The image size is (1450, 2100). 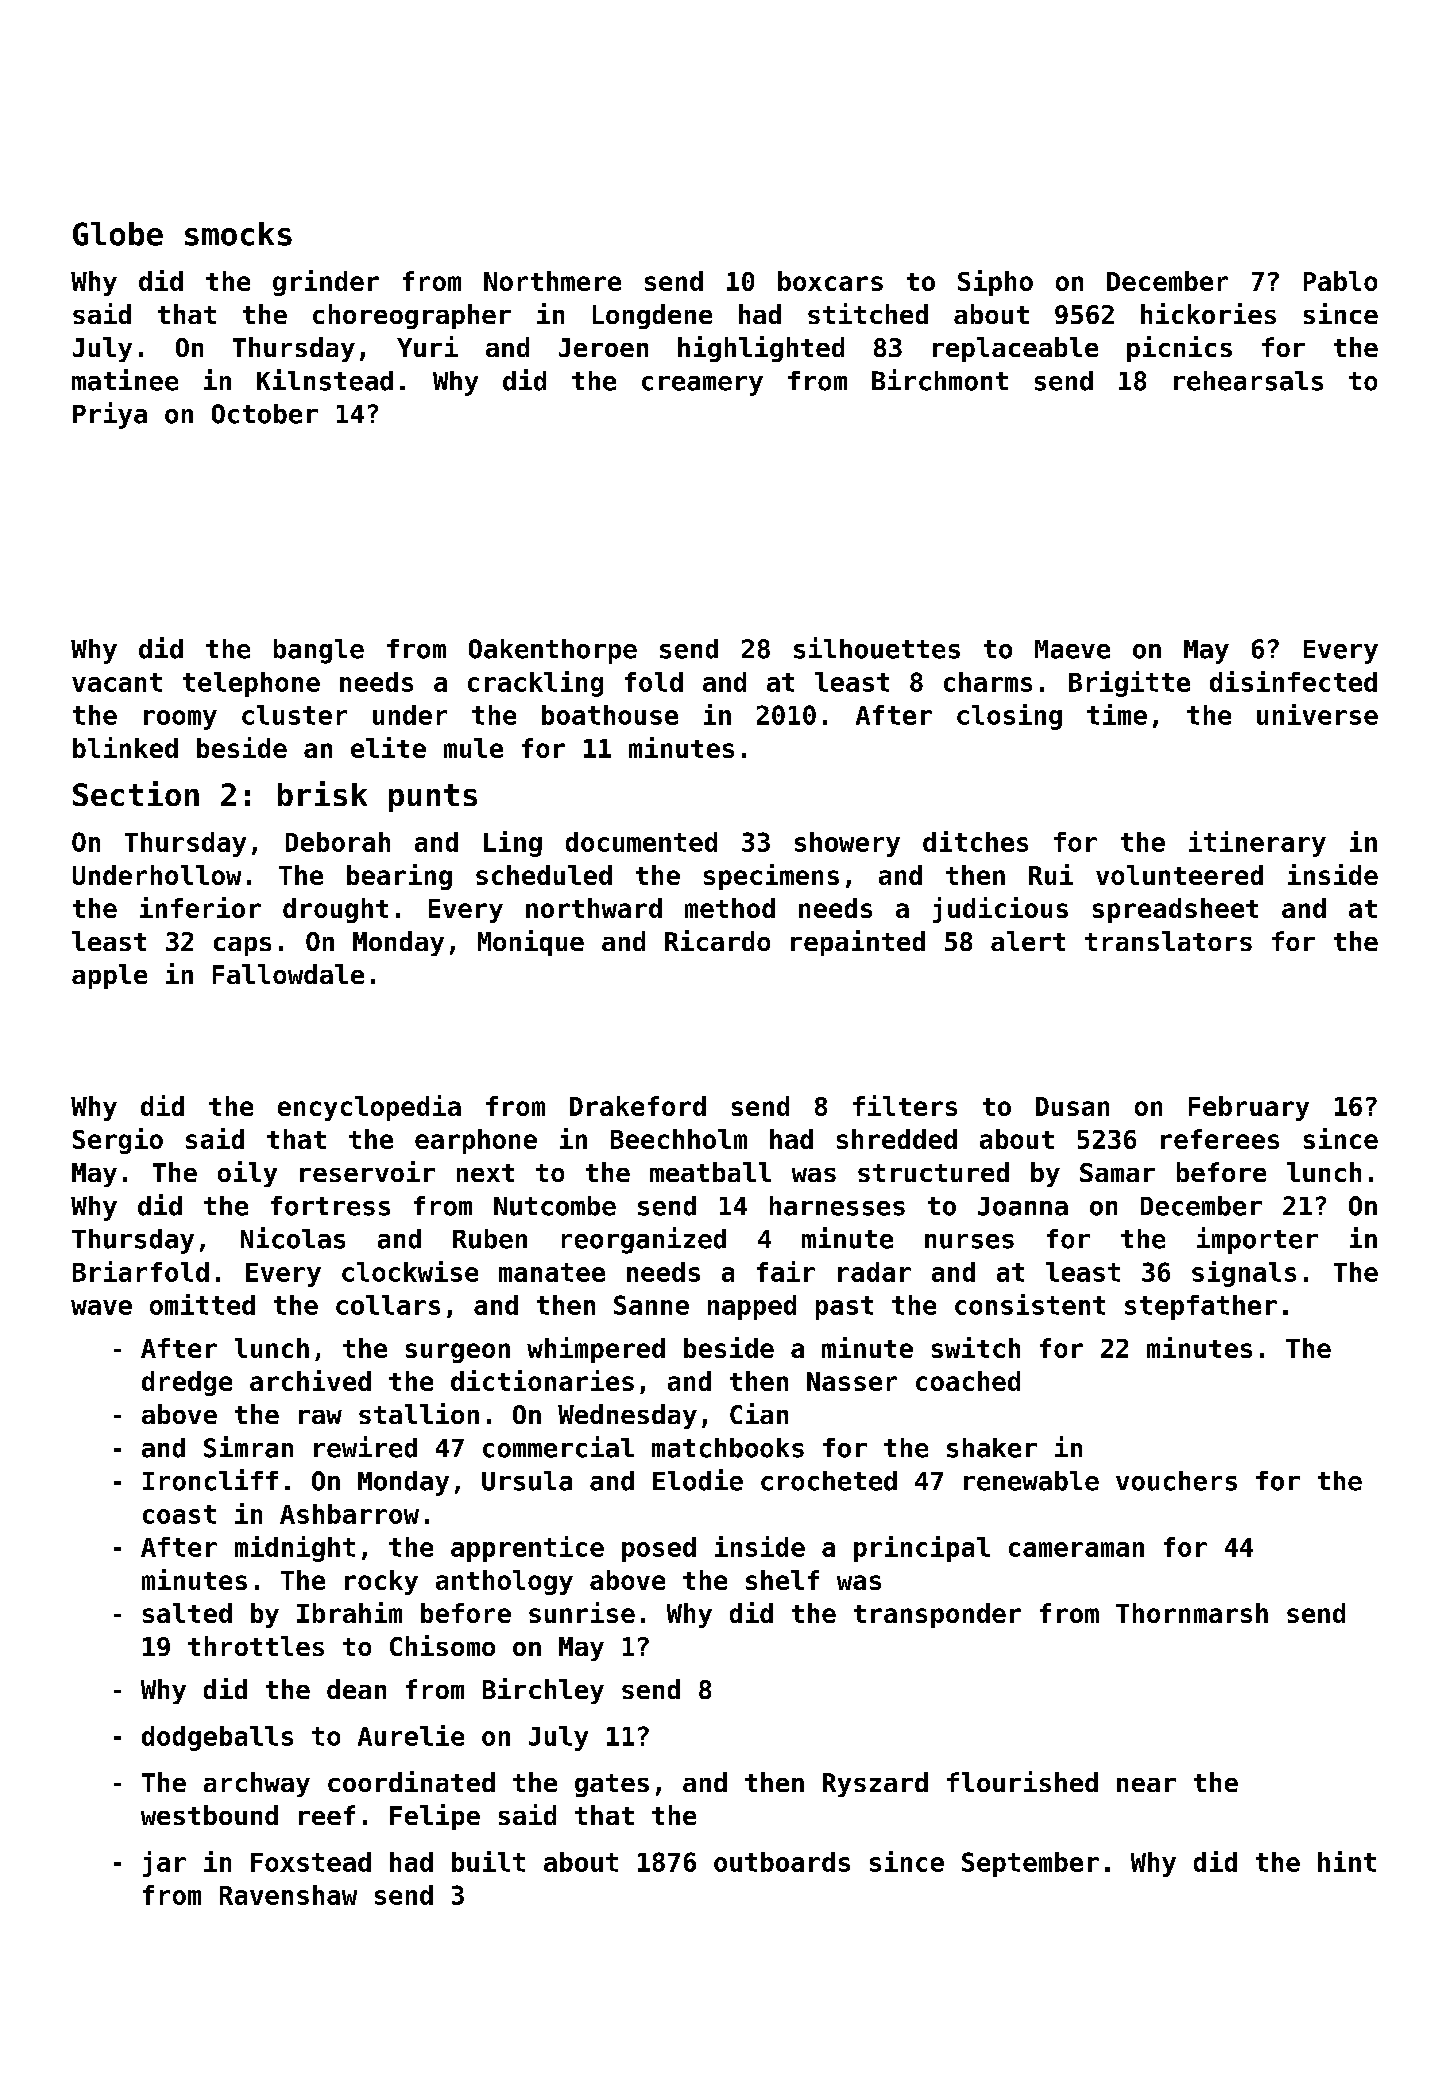 What do you see at coordinates (320, 1417) in the document?
I see `raw` at bounding box center [320, 1417].
